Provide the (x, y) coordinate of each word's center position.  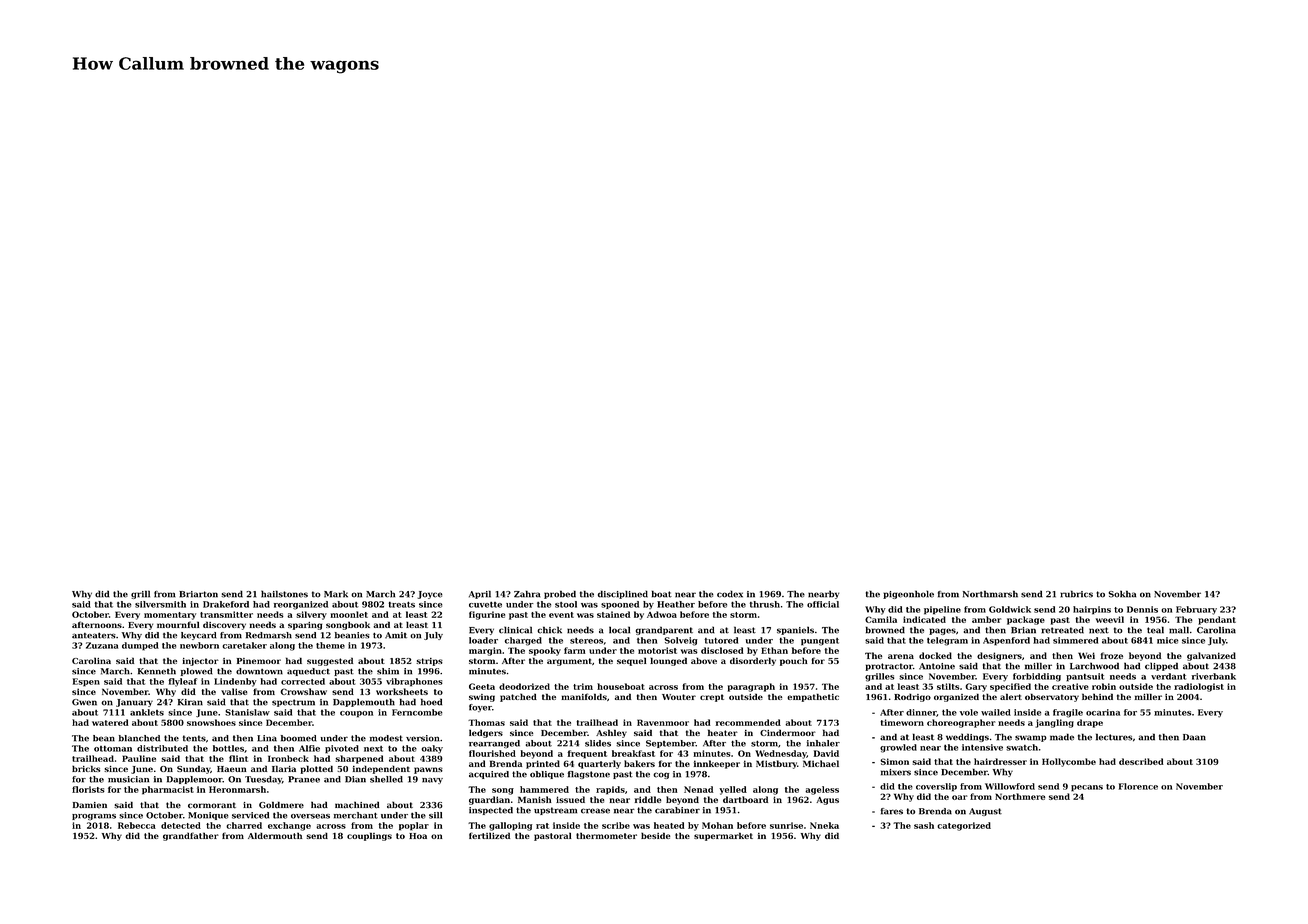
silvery (312, 615)
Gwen (84, 702)
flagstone (589, 775)
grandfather (191, 836)
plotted (316, 769)
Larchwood (1094, 666)
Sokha (1122, 594)
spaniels (795, 630)
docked (935, 655)
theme (330, 645)
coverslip (936, 787)
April (480, 594)
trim (583, 686)
